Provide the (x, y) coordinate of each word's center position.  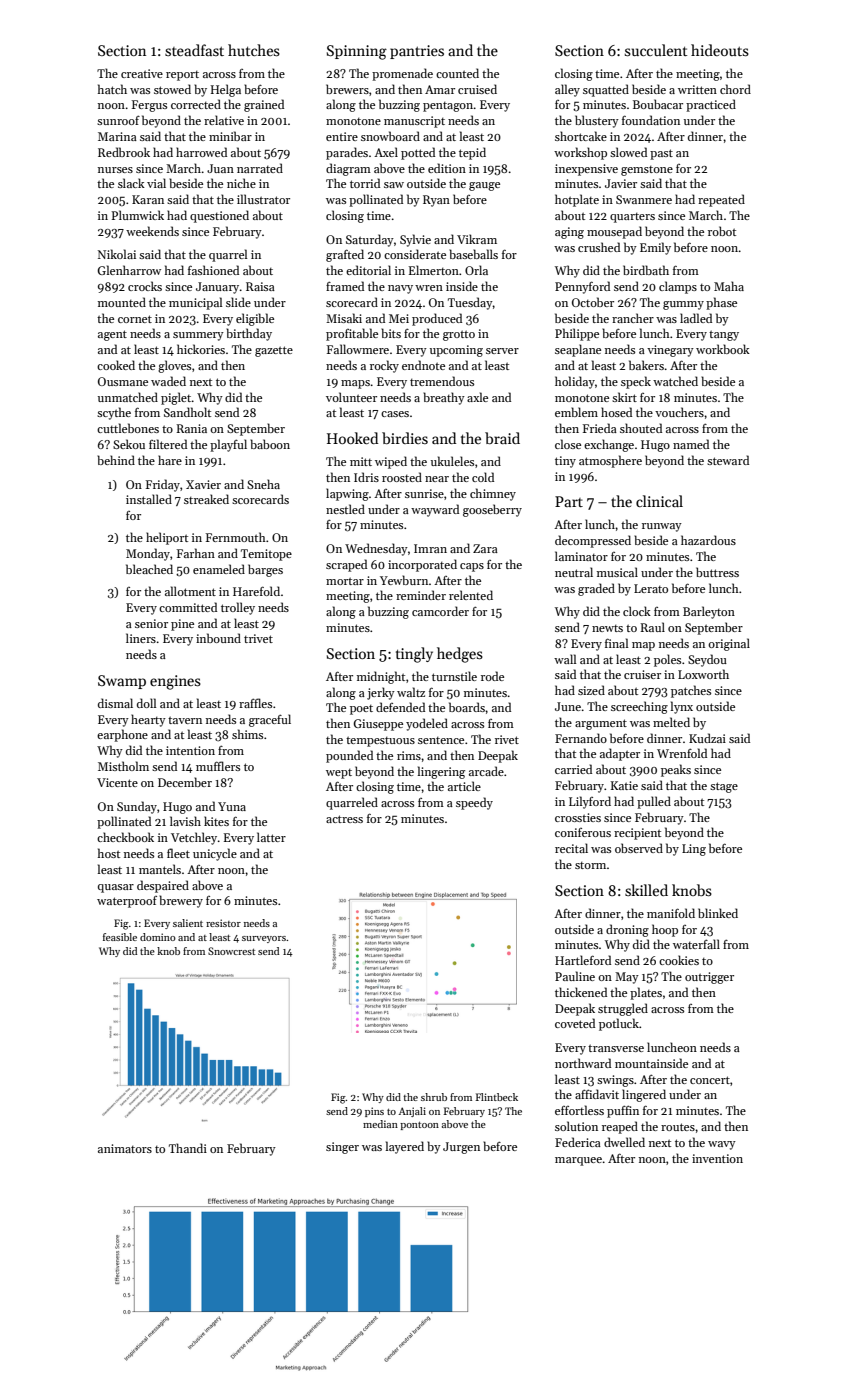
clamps (678, 287)
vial (156, 183)
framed (345, 286)
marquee (578, 1161)
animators (125, 1148)
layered (405, 1147)
